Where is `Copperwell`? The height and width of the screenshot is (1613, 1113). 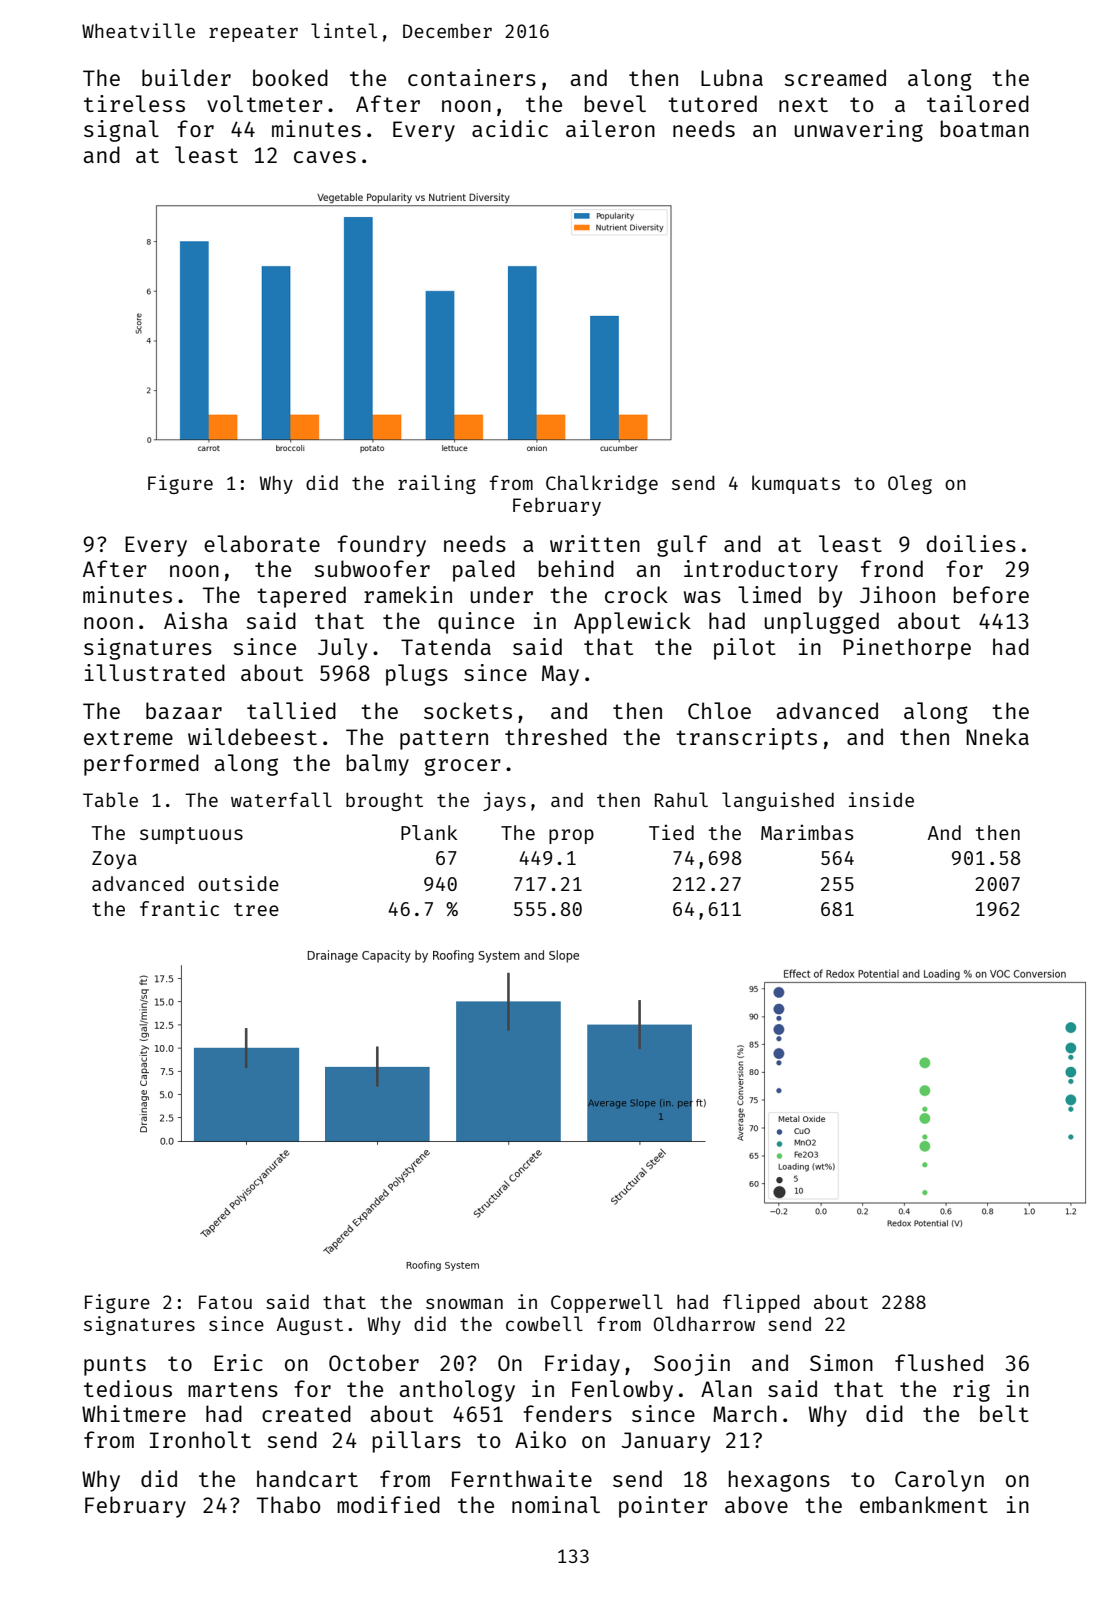
Copperwell is located at coordinates (607, 1303).
